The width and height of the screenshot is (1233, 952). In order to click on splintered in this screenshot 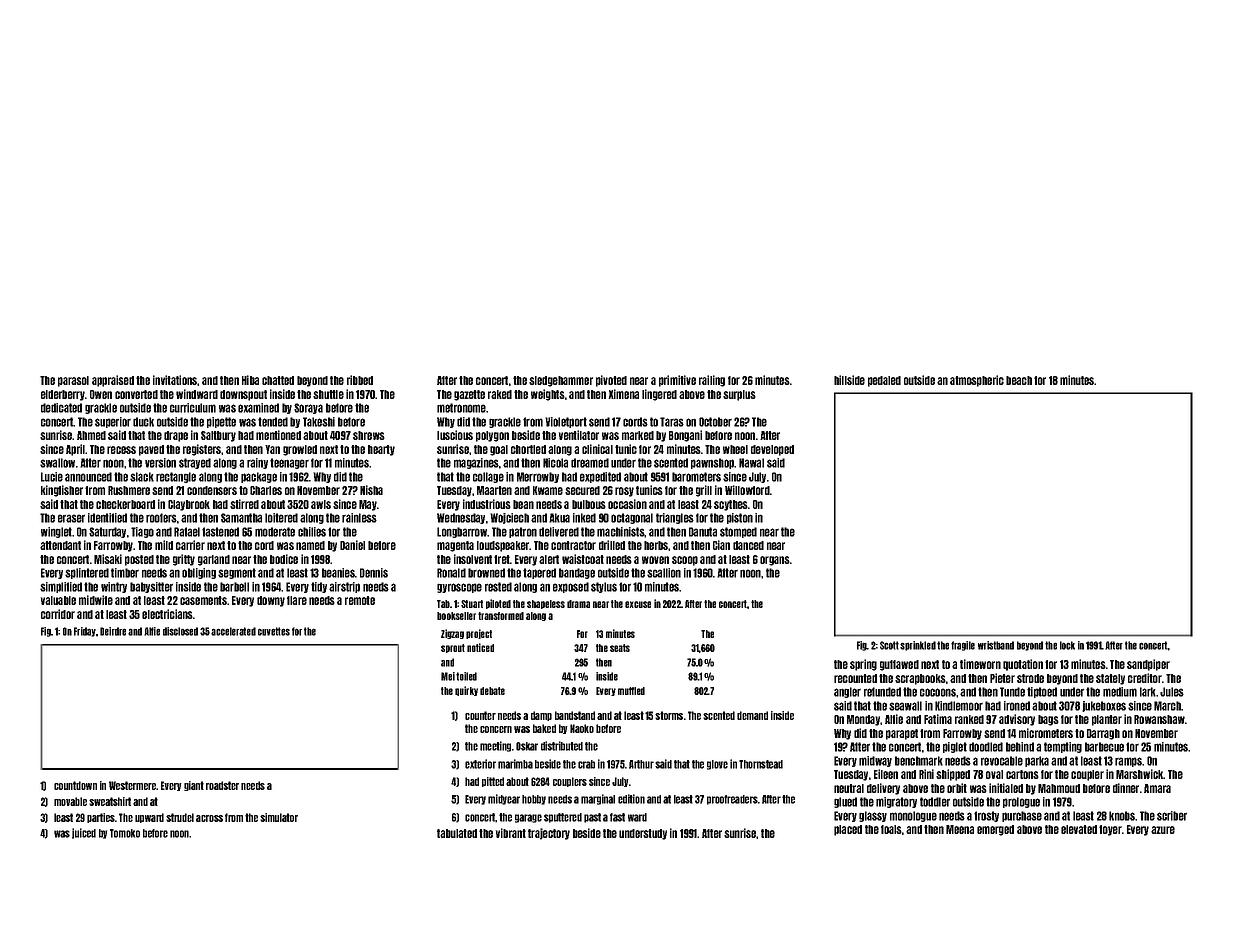, I will do `click(87, 573)`.
